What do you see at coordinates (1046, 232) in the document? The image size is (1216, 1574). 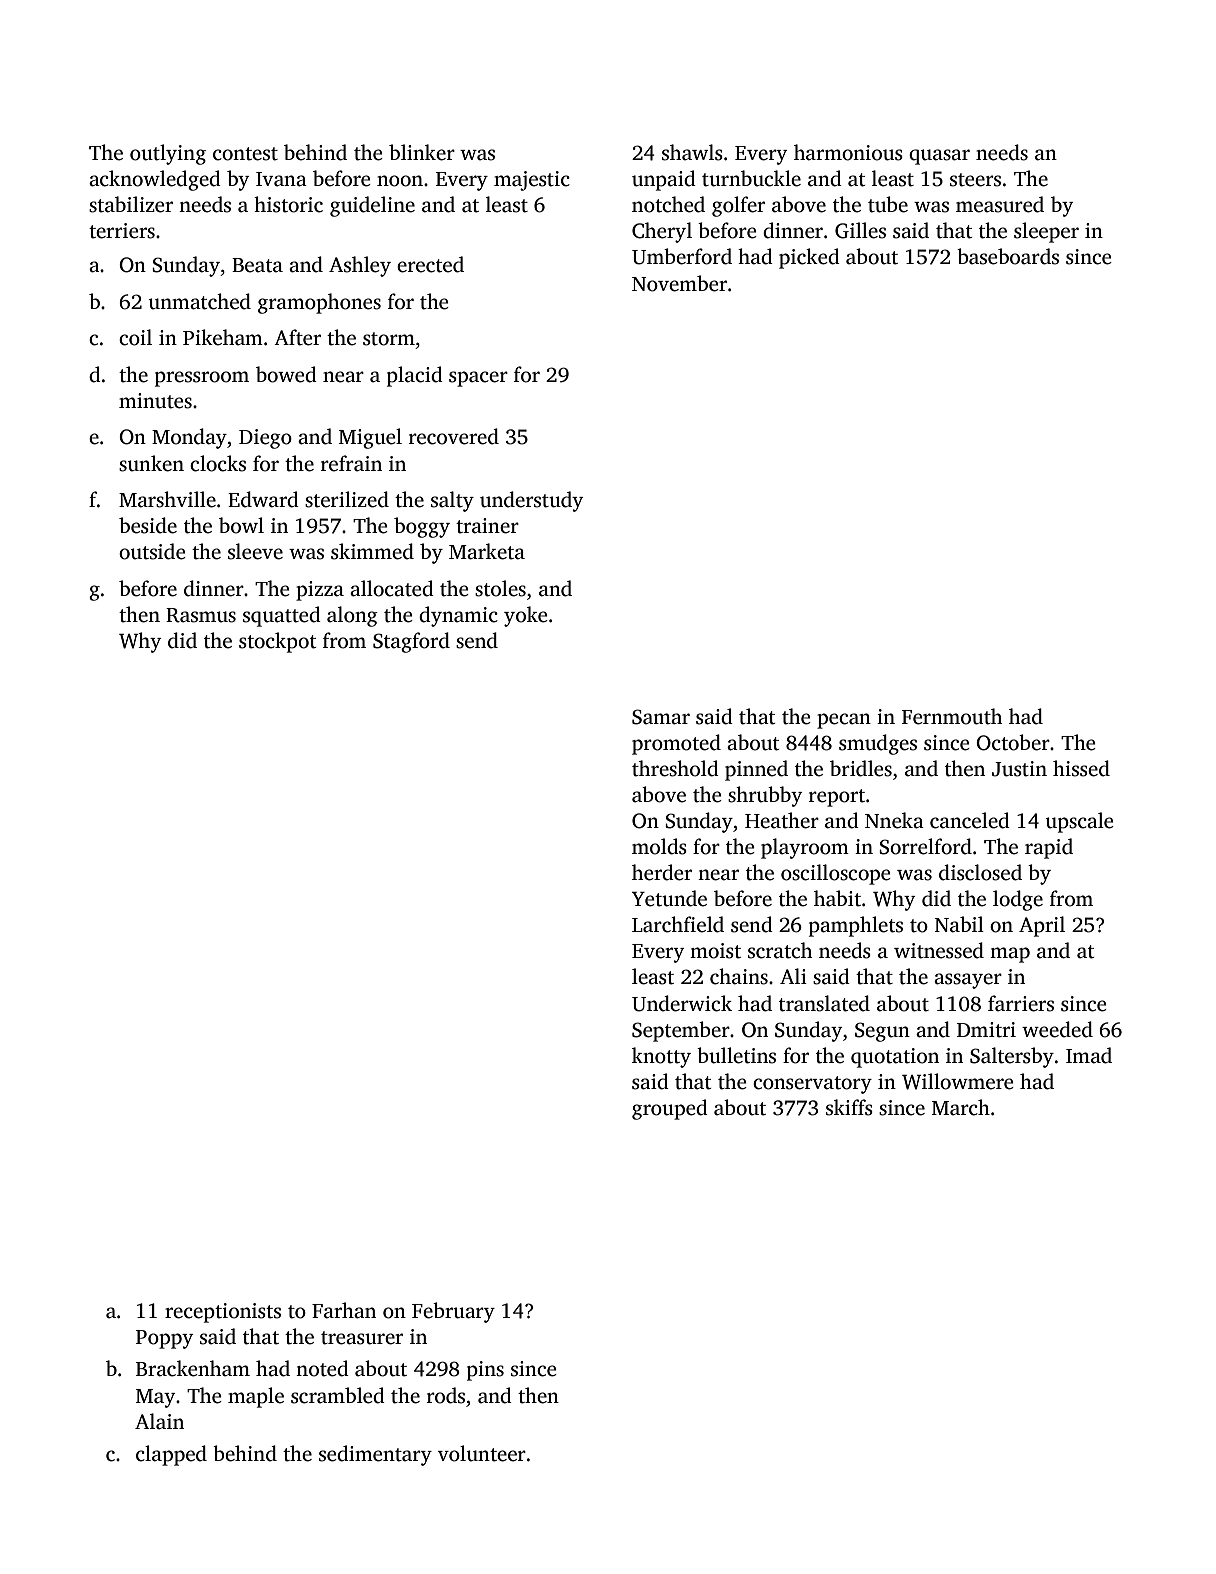 I see `sleeper` at bounding box center [1046, 232].
